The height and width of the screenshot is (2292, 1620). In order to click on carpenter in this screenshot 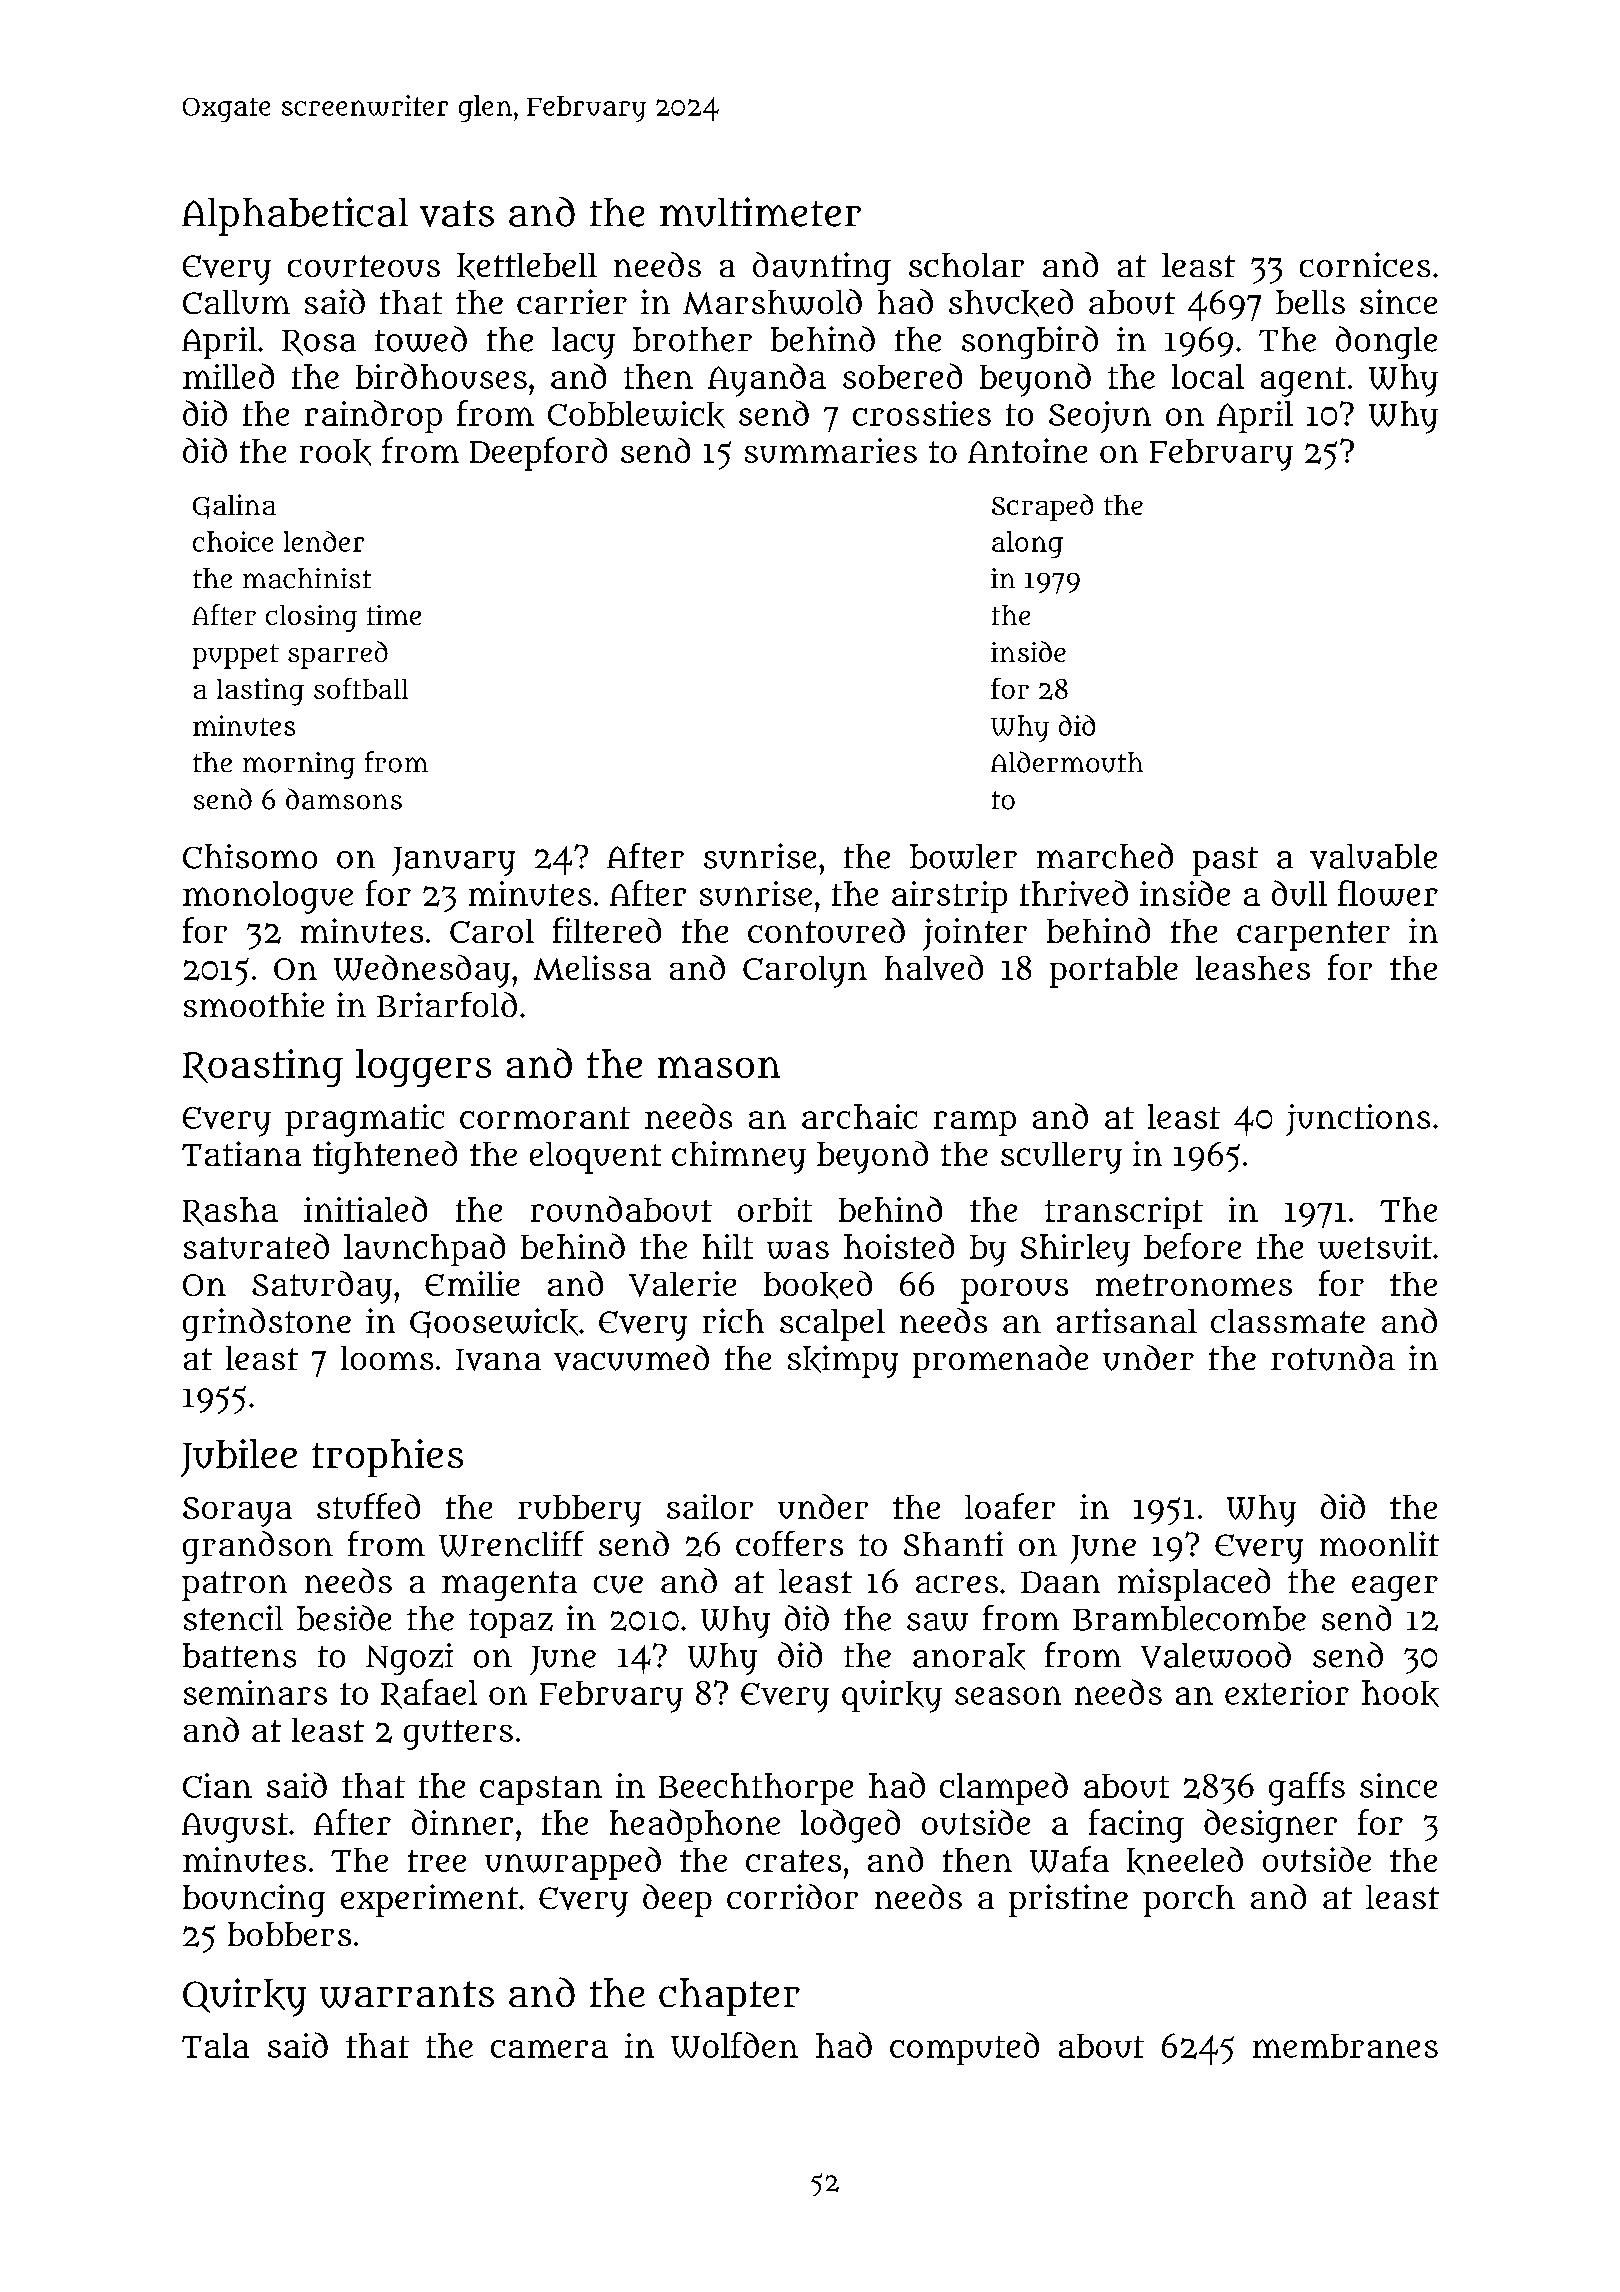, I will do `click(1313, 936)`.
